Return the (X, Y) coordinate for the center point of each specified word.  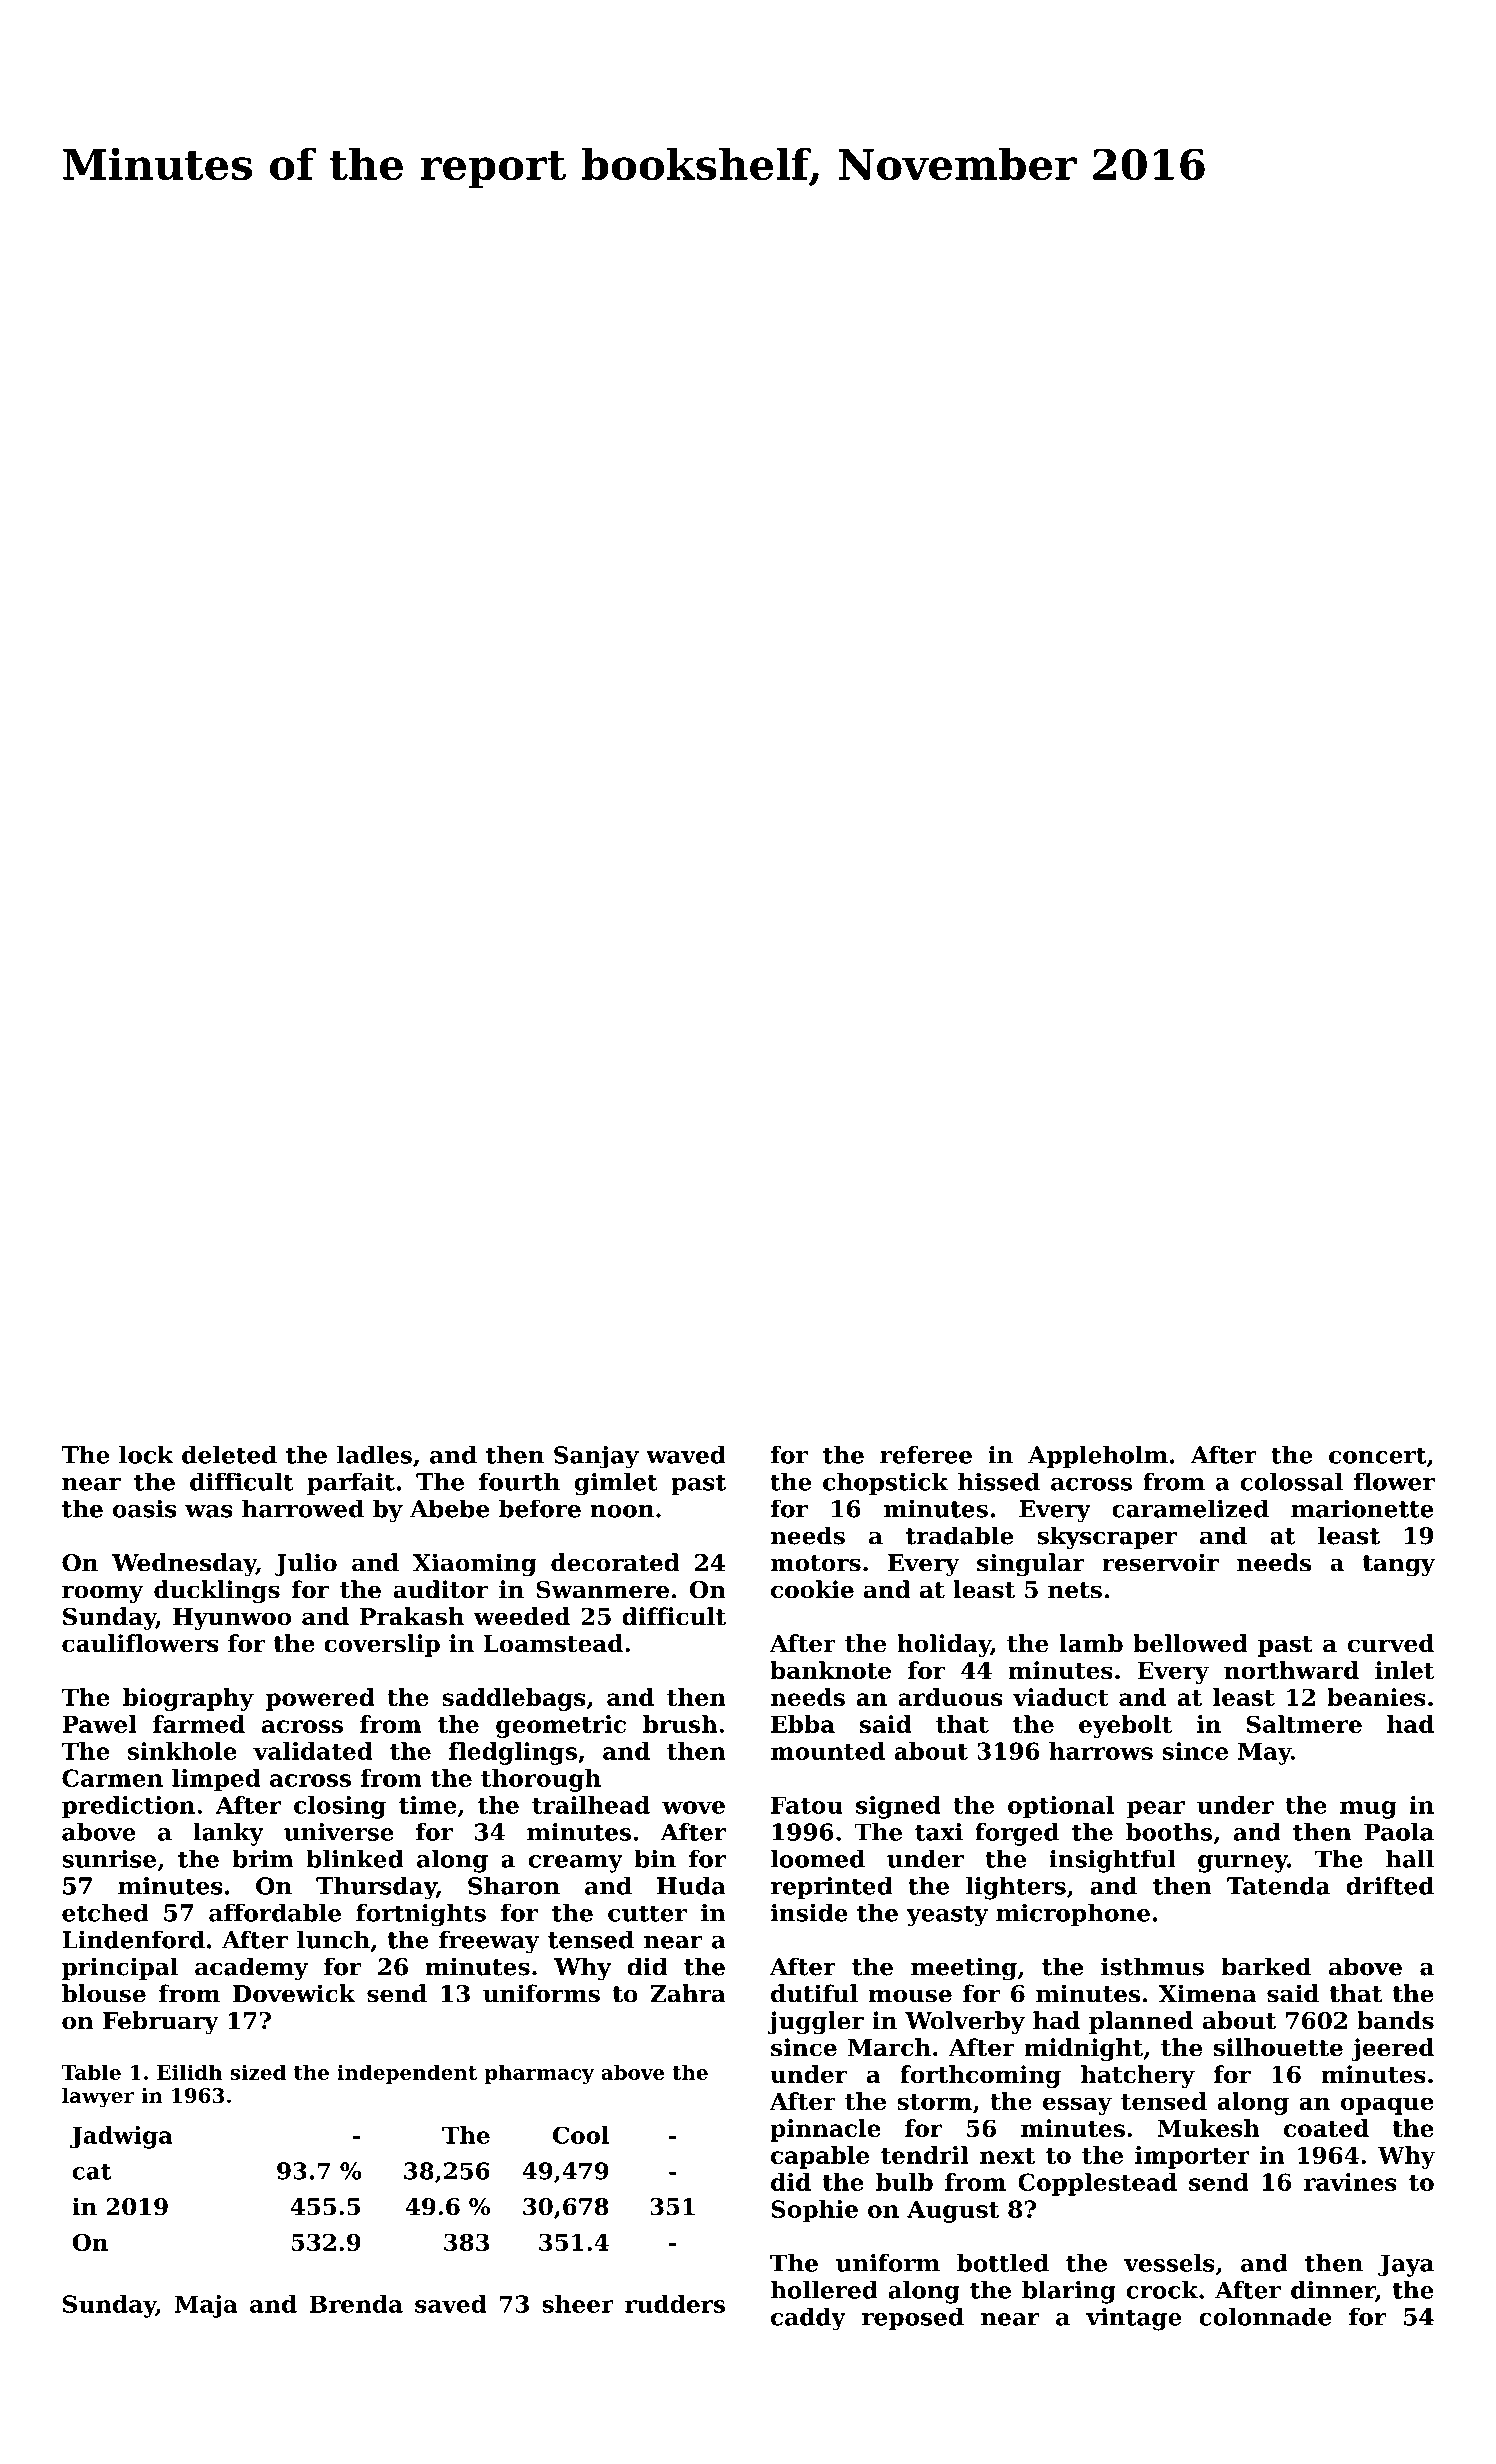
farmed (199, 1724)
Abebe (449, 1508)
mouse (910, 1996)
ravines (1350, 2182)
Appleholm (1098, 1456)
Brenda (356, 2304)
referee (926, 1454)
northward (1291, 1670)
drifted (1390, 1885)
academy (251, 1969)
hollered (824, 2290)
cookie (812, 1589)
